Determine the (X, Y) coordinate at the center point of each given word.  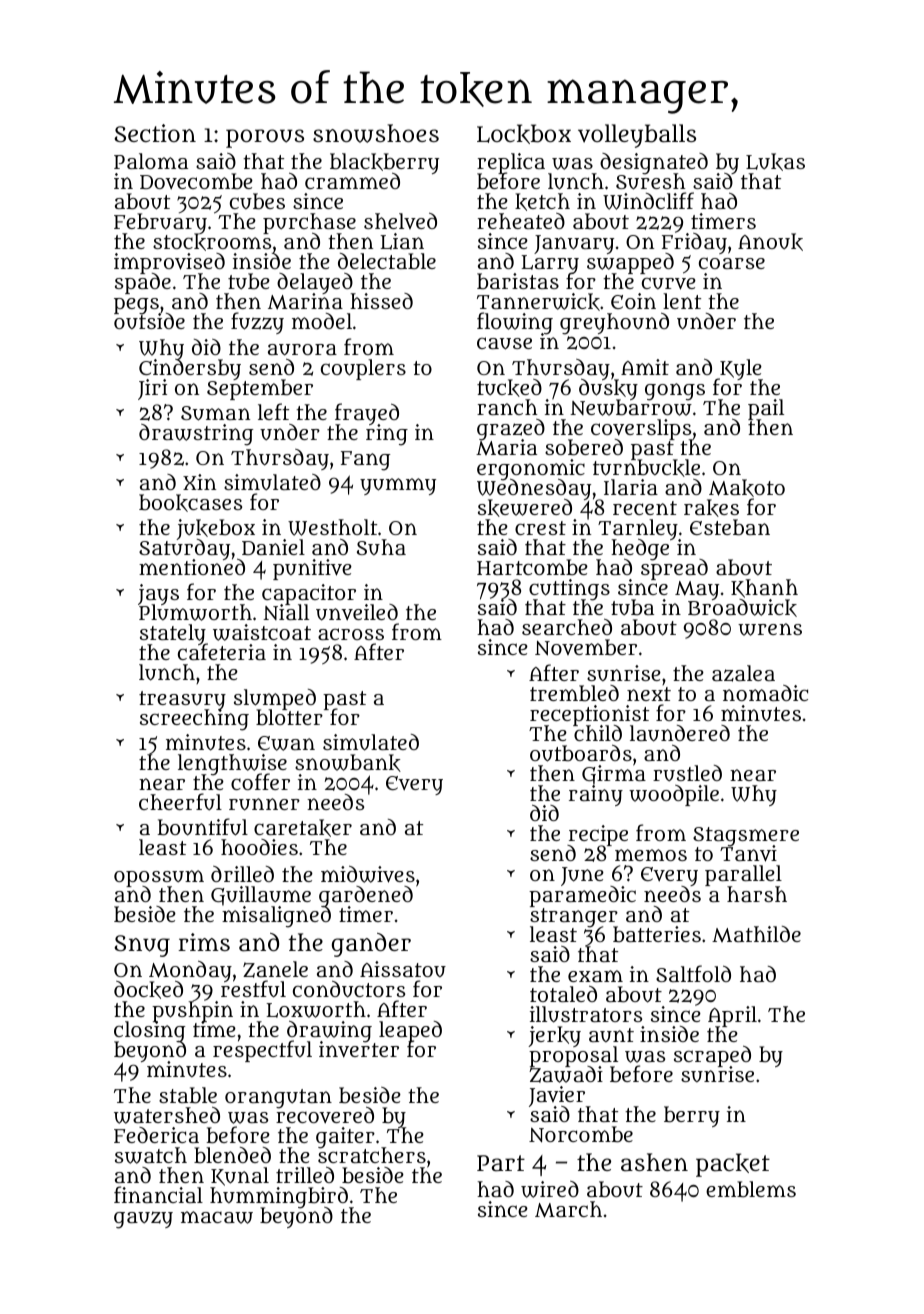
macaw (217, 1217)
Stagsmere (746, 837)
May (697, 590)
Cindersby (190, 370)
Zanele (275, 969)
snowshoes (376, 133)
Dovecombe (196, 181)
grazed (511, 429)
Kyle (740, 369)
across (351, 634)
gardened (366, 896)
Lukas (775, 162)
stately (174, 634)
